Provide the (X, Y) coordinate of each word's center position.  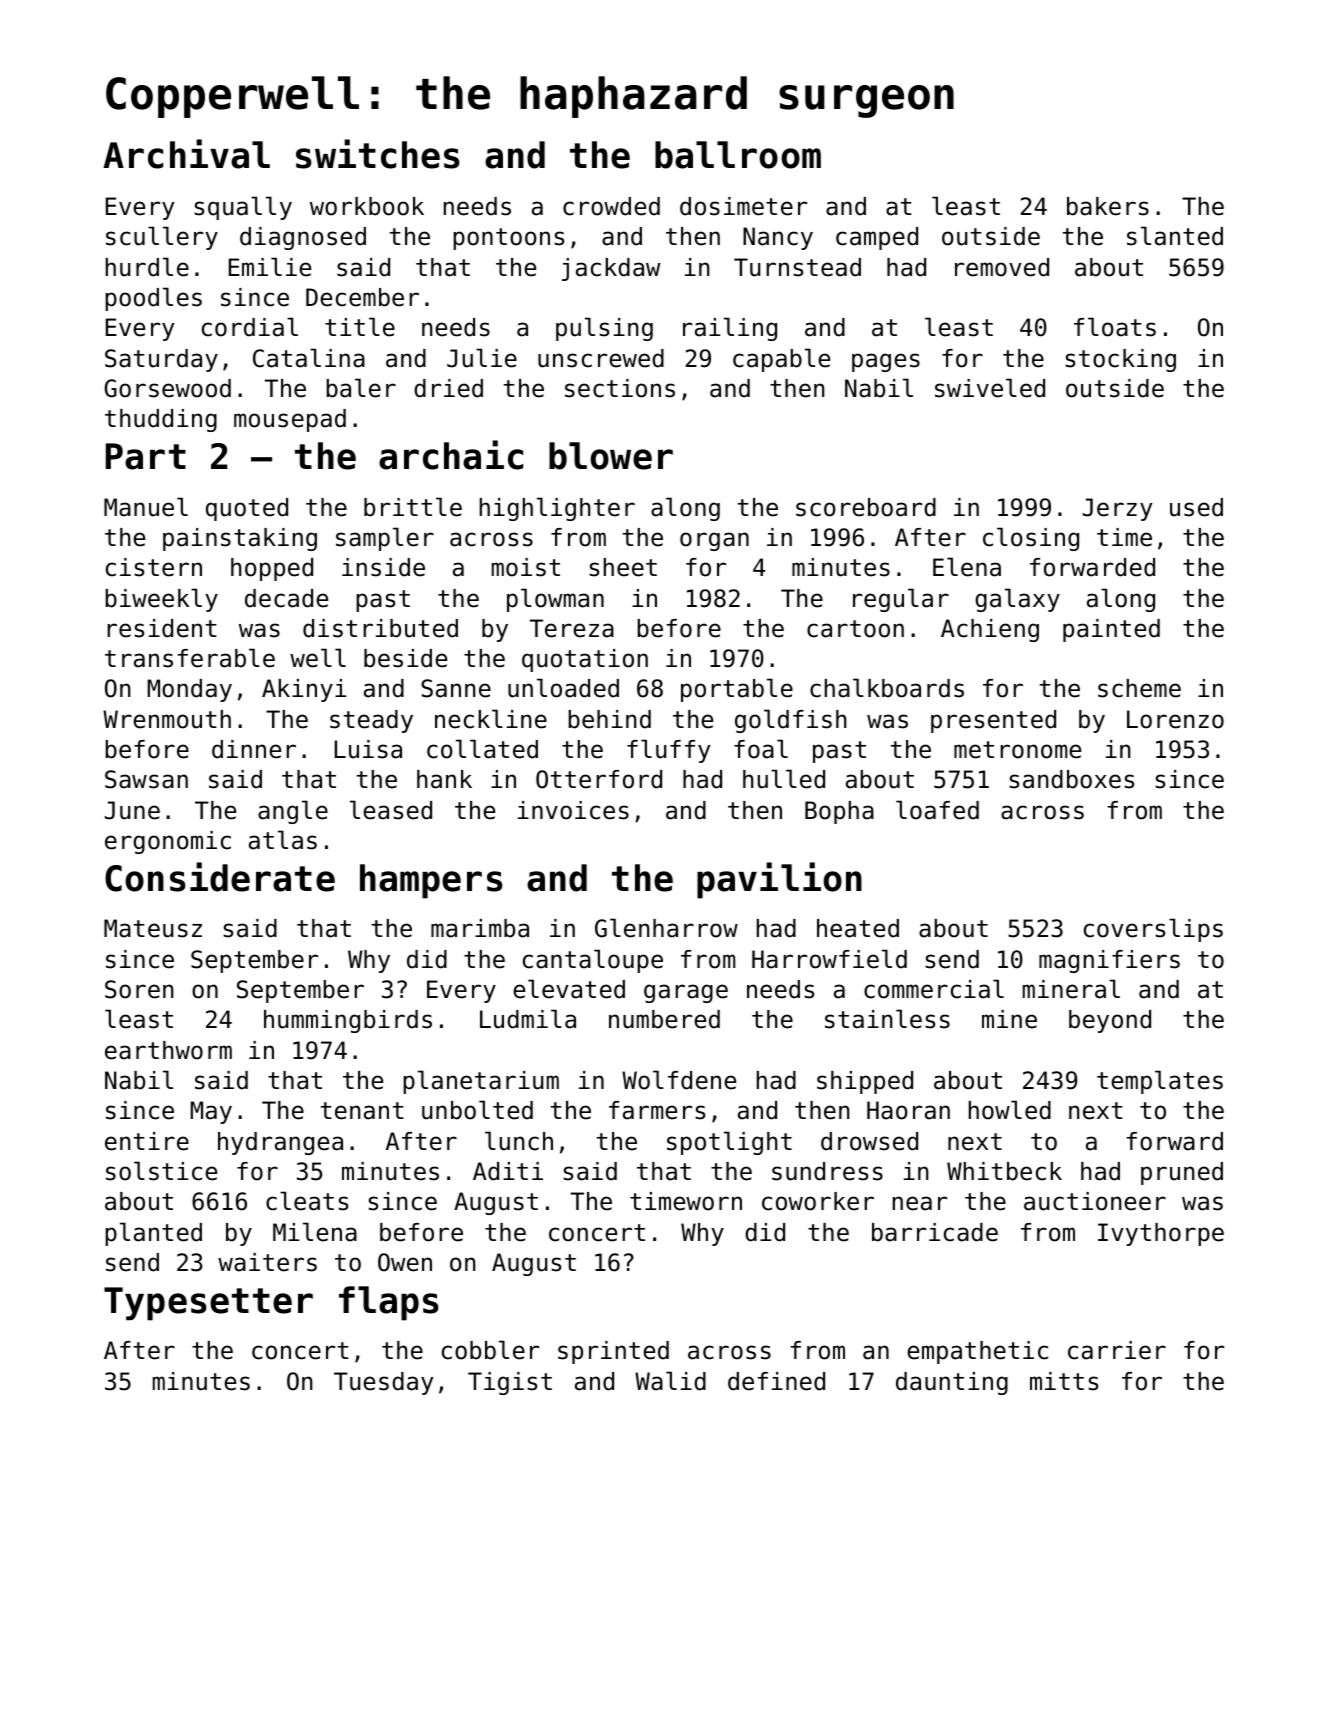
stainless (887, 1019)
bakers (1108, 206)
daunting (952, 1383)
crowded (611, 206)
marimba (480, 928)
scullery (162, 238)
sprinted (613, 1352)
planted (153, 1234)
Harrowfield (829, 959)
